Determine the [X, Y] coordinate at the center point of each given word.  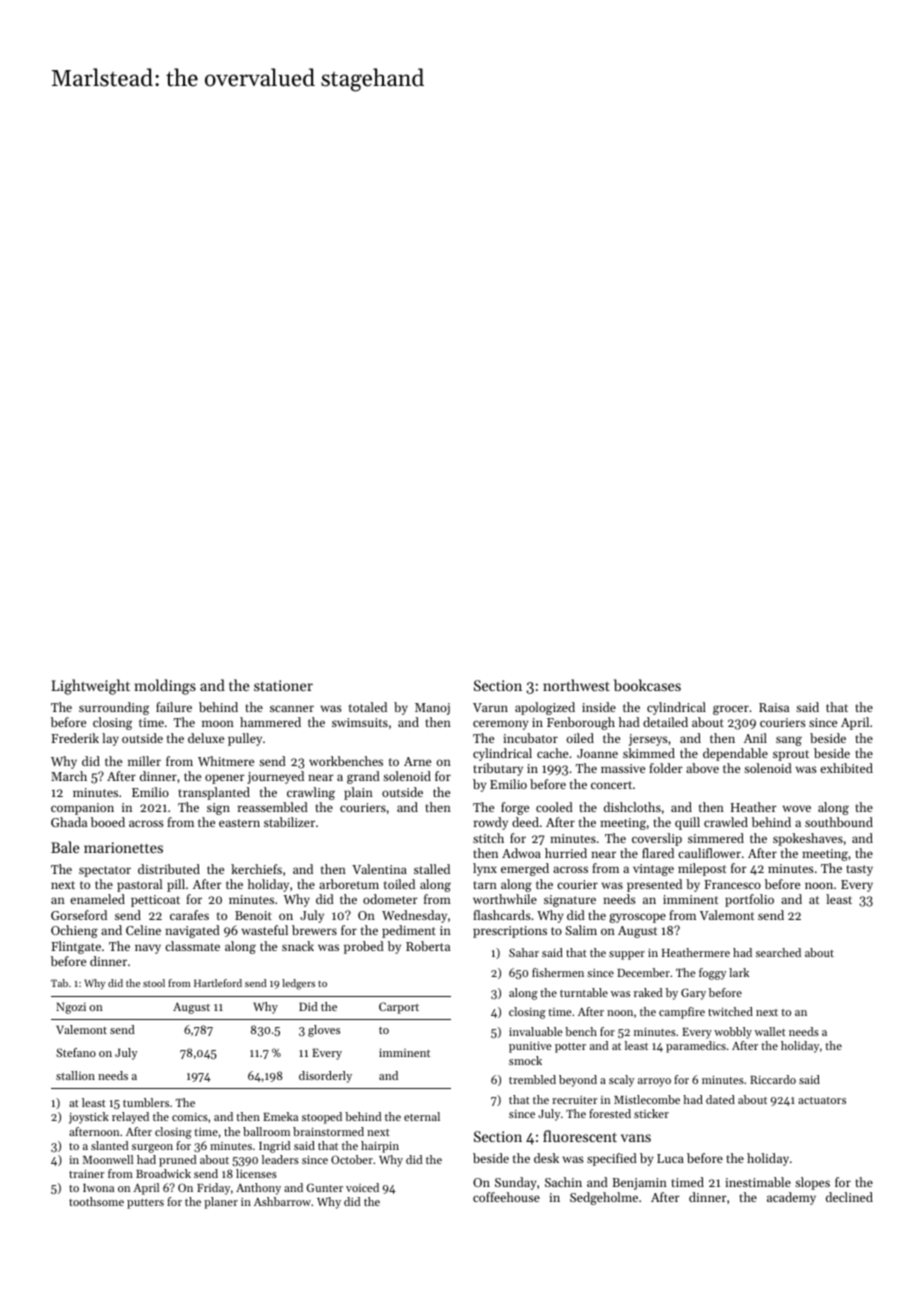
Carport [399, 1008]
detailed [665, 722]
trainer [86, 1174]
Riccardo [773, 1079]
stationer [283, 685]
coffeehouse [506, 1197]
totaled [368, 707]
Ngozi [71, 1008]
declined [849, 1197]
